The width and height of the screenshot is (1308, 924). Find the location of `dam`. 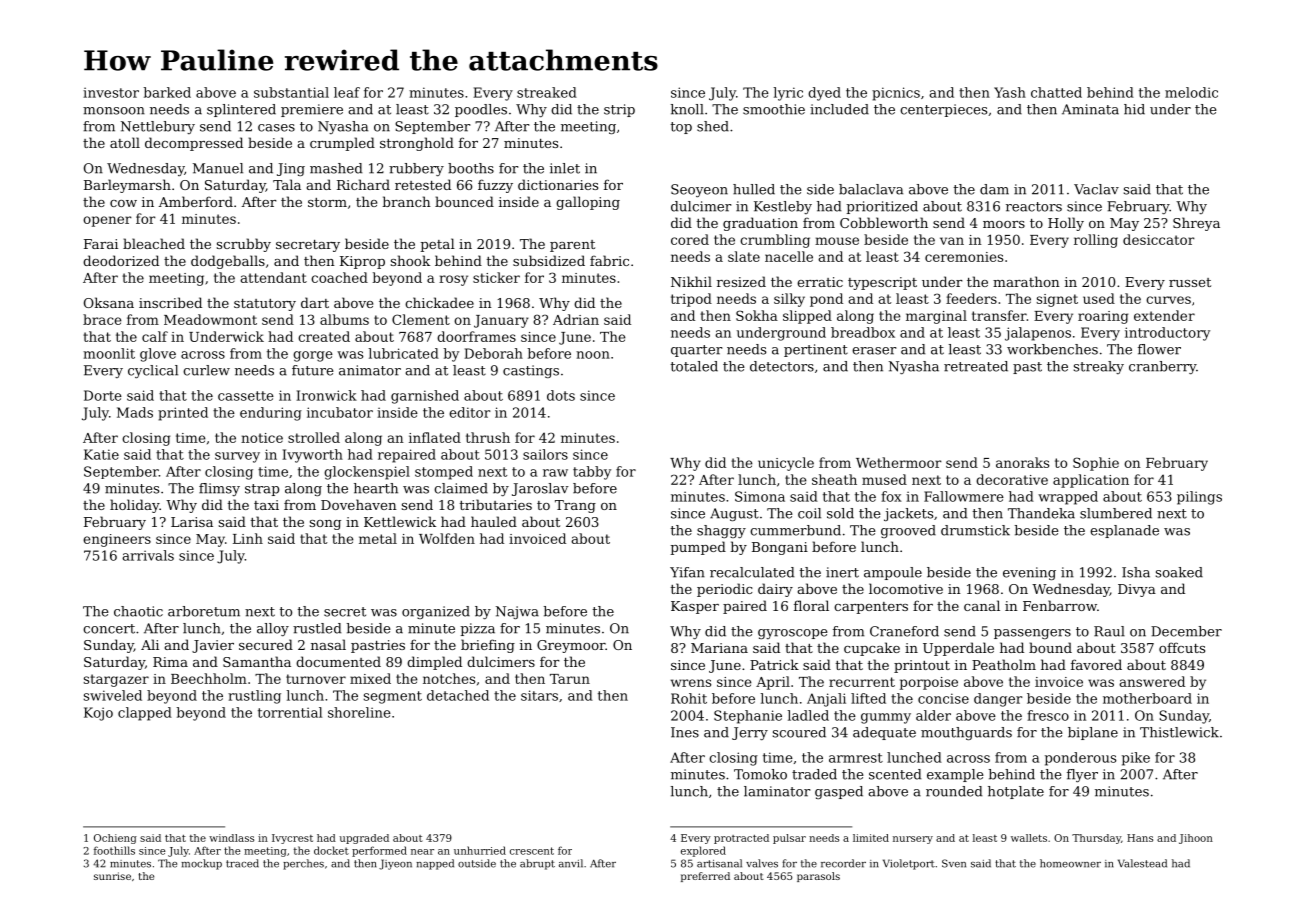

dam is located at coordinates (994, 189).
